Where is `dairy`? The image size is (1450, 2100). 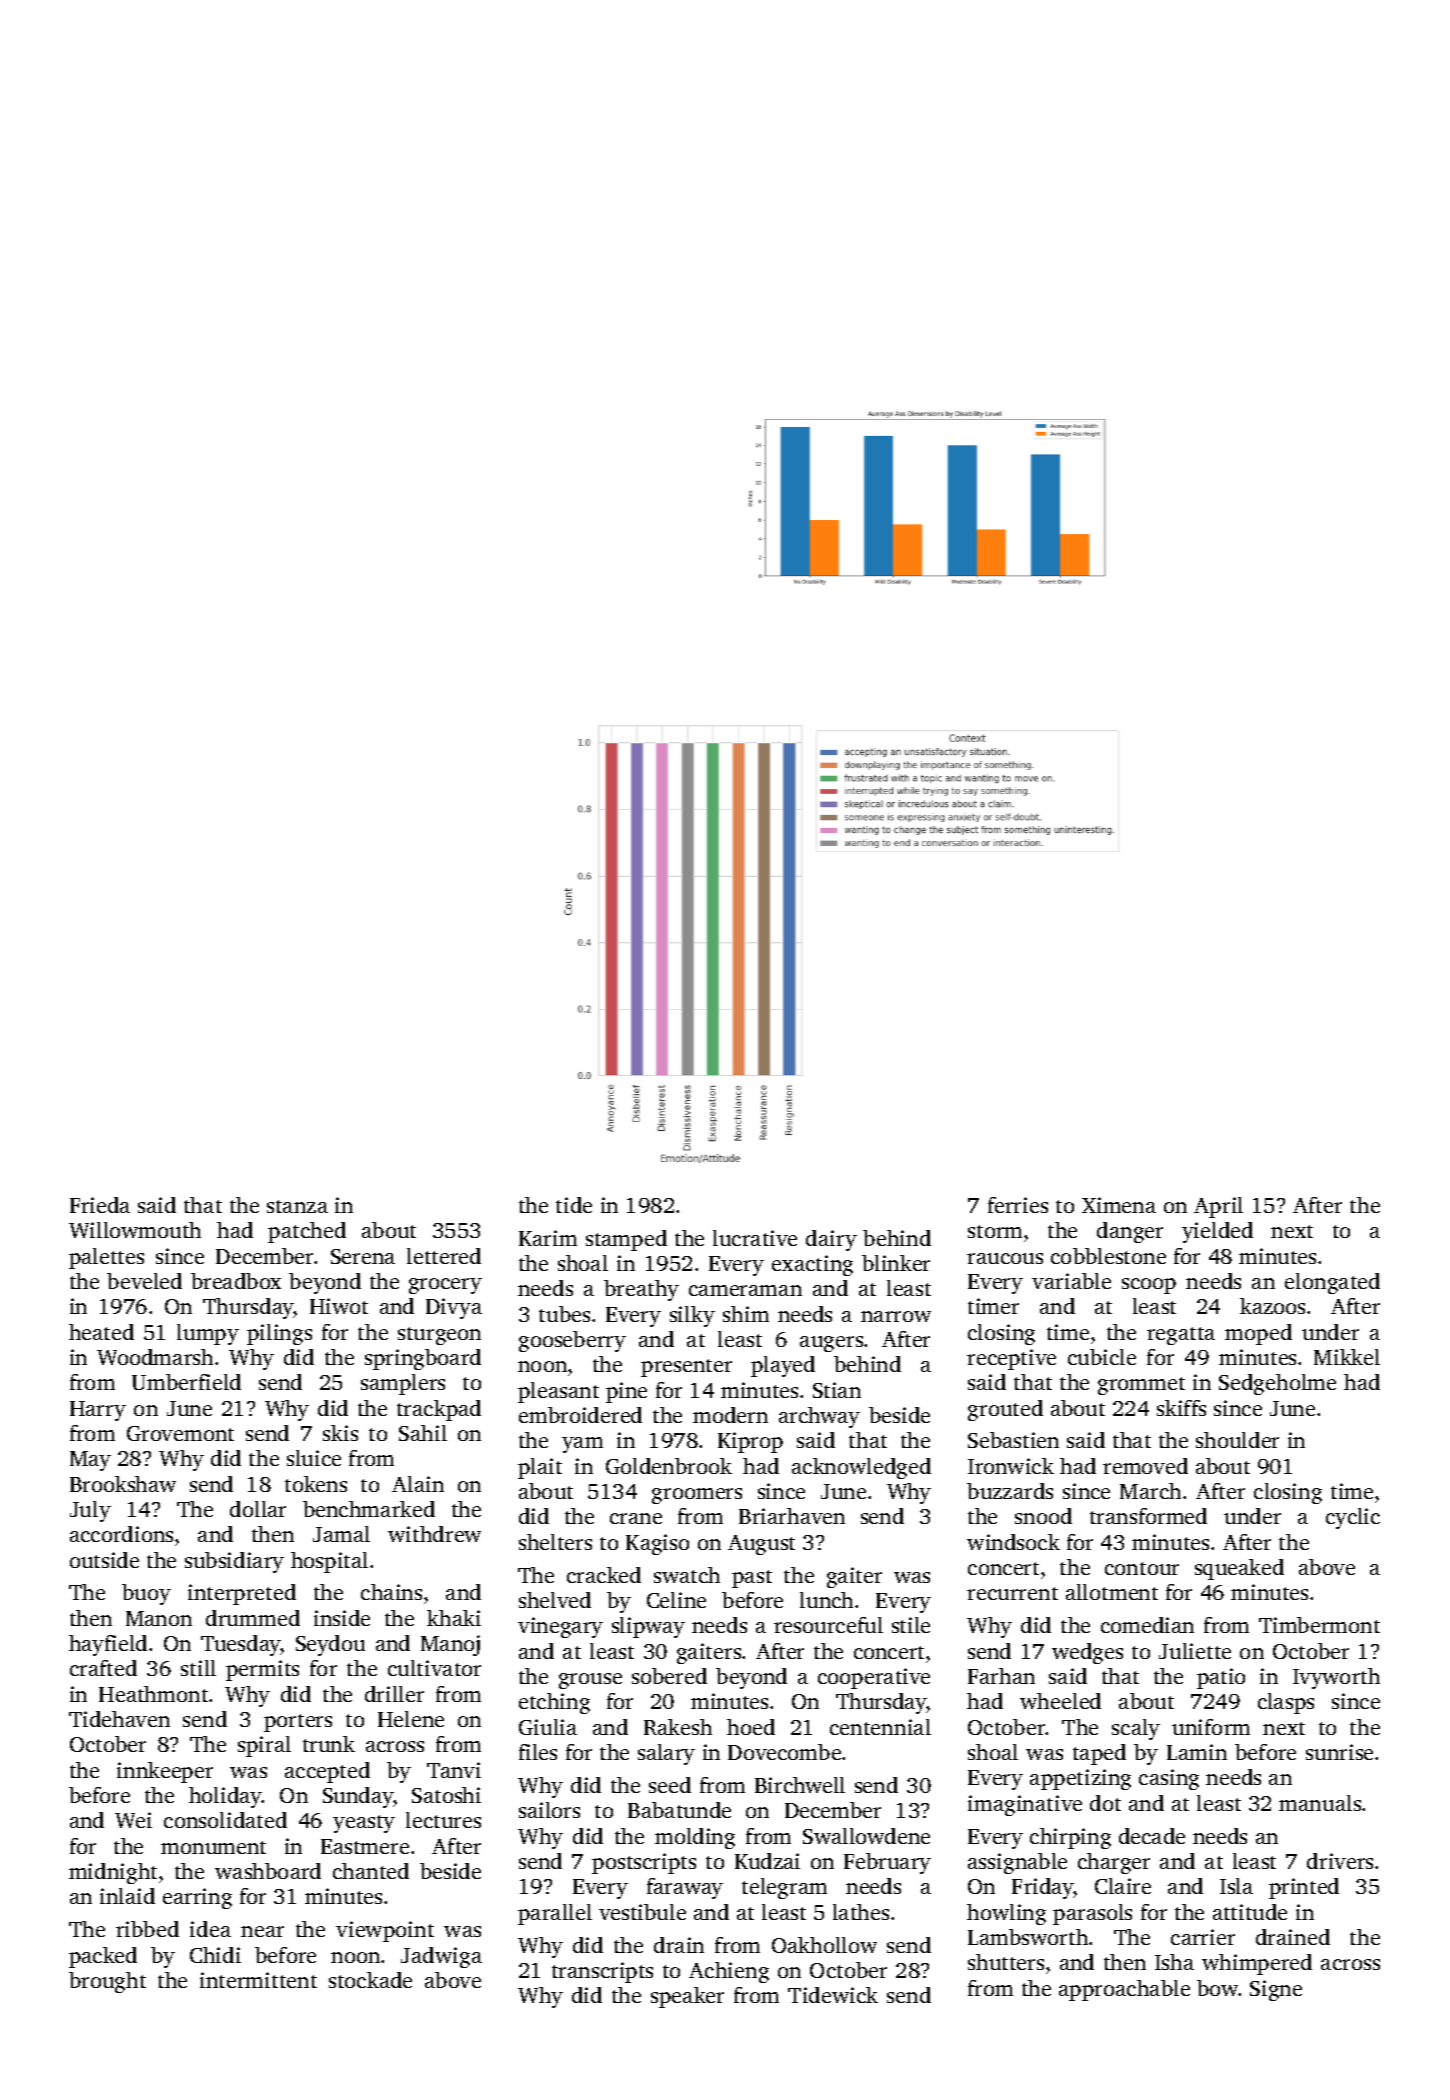
dairy is located at coordinates (831, 1240).
